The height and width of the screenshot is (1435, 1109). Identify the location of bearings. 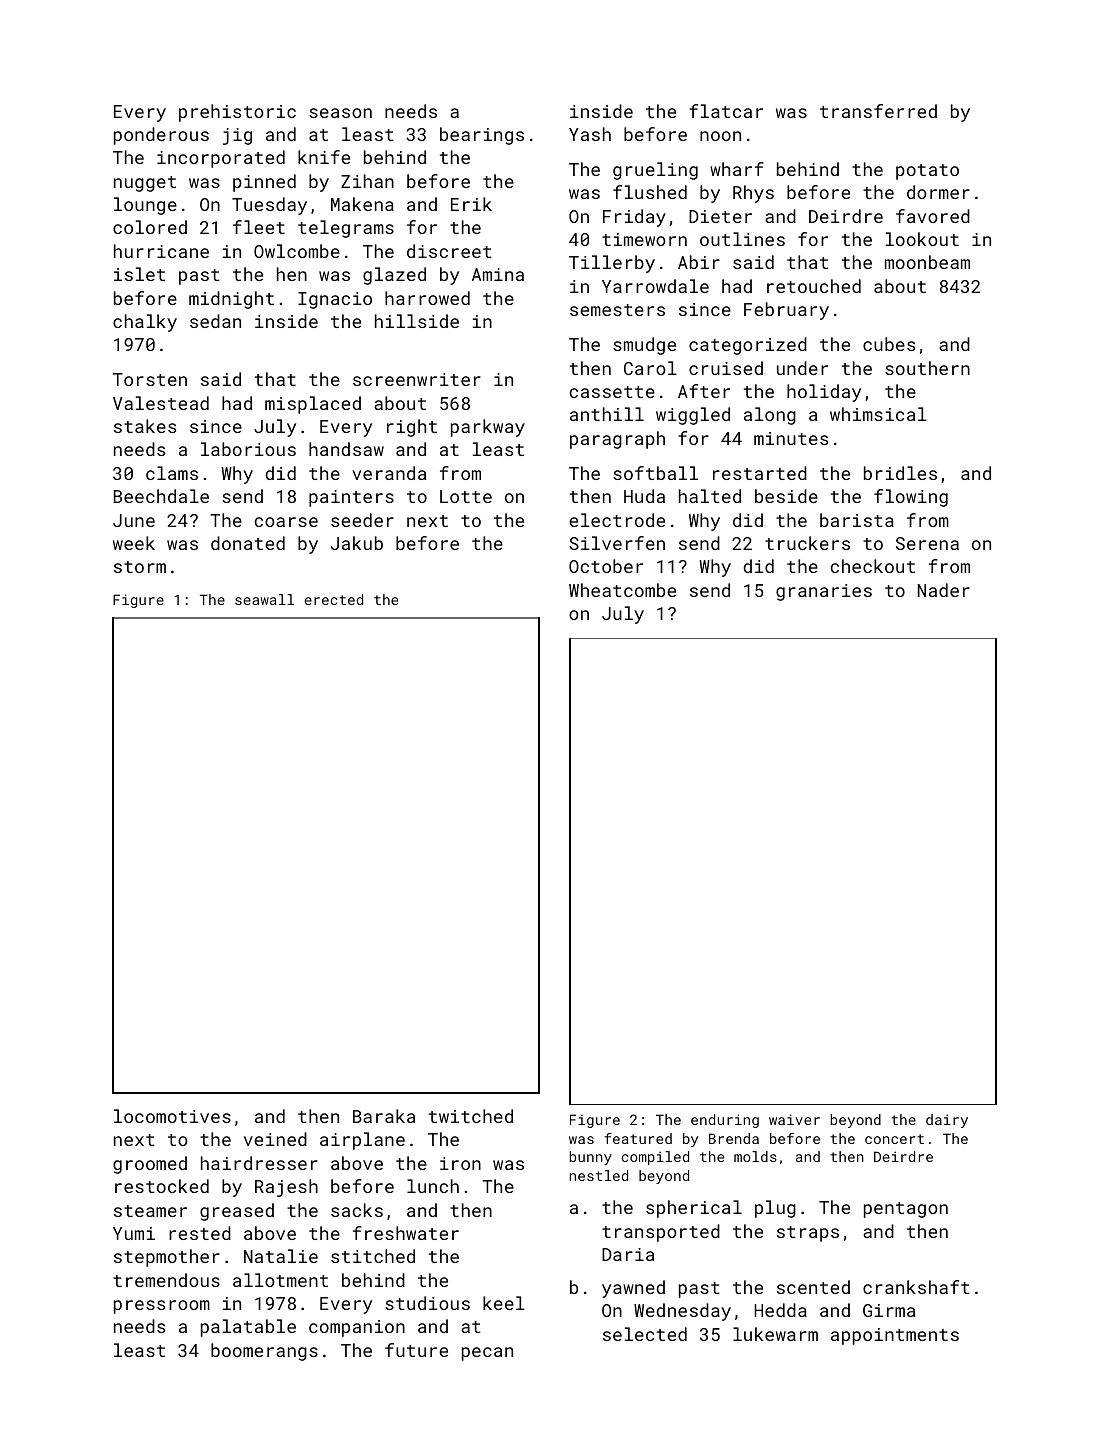
(482, 136).
